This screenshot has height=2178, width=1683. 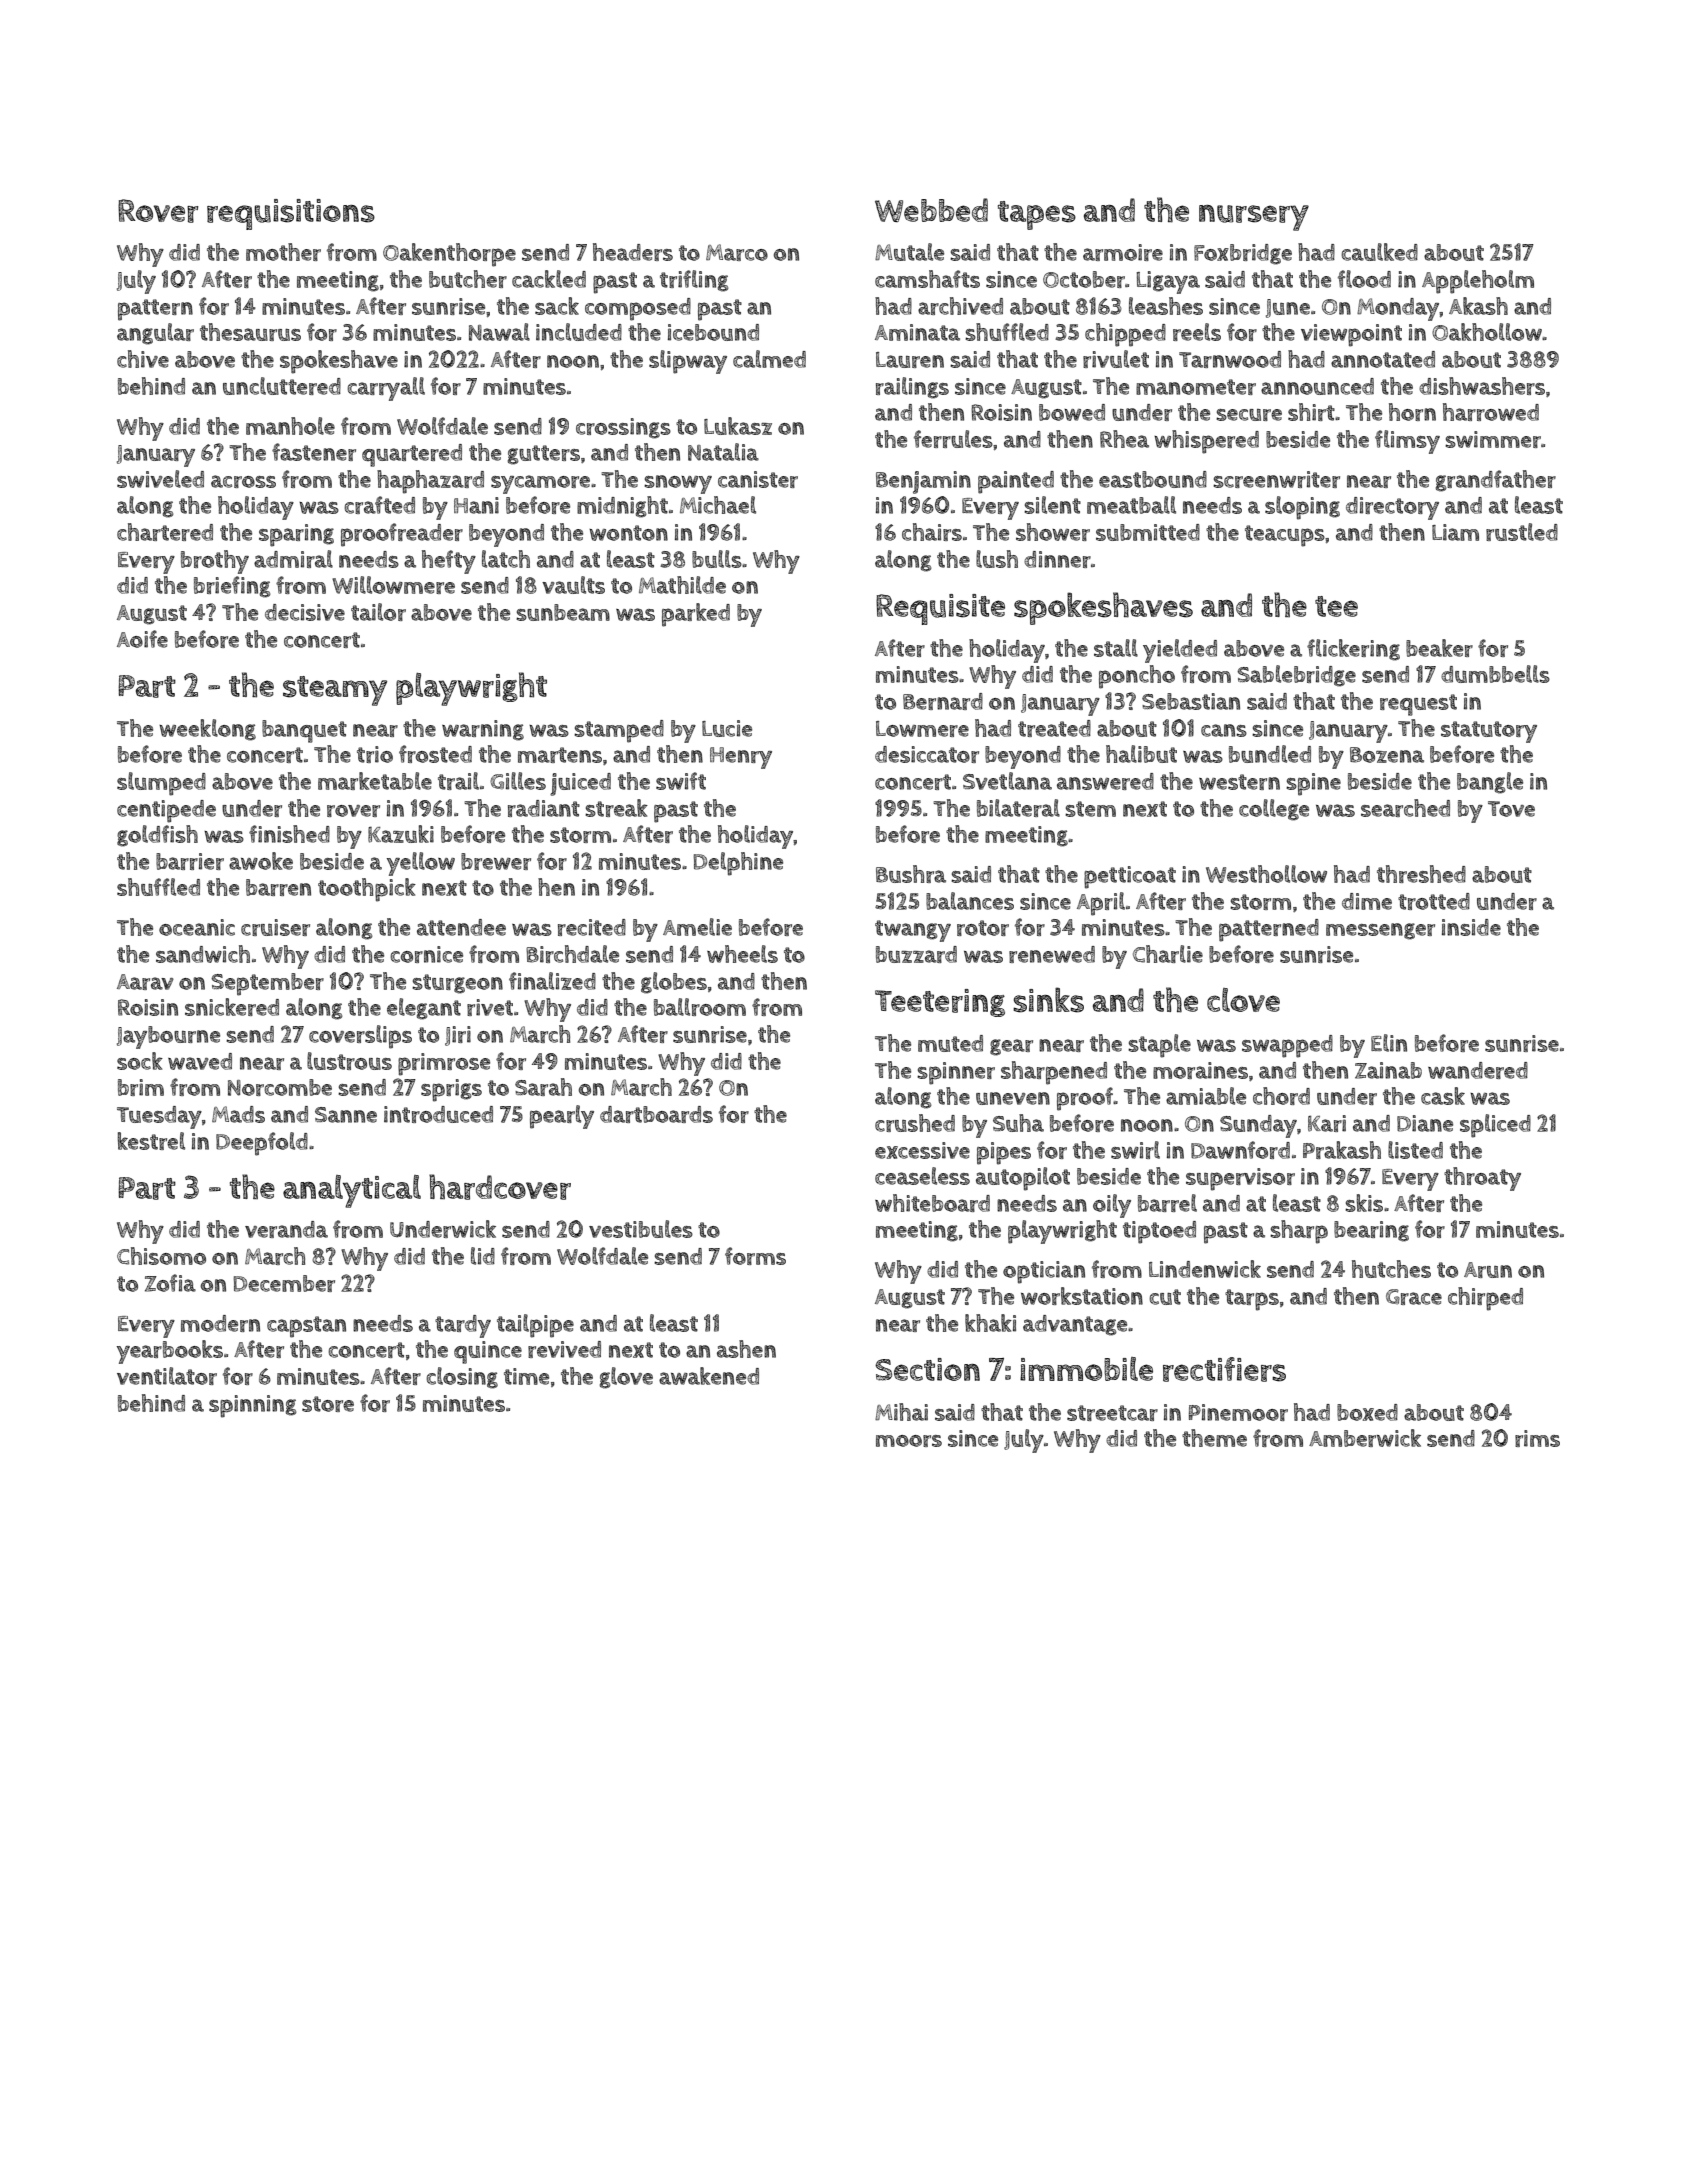 What do you see at coordinates (1054, 728) in the screenshot?
I see `treated` at bounding box center [1054, 728].
